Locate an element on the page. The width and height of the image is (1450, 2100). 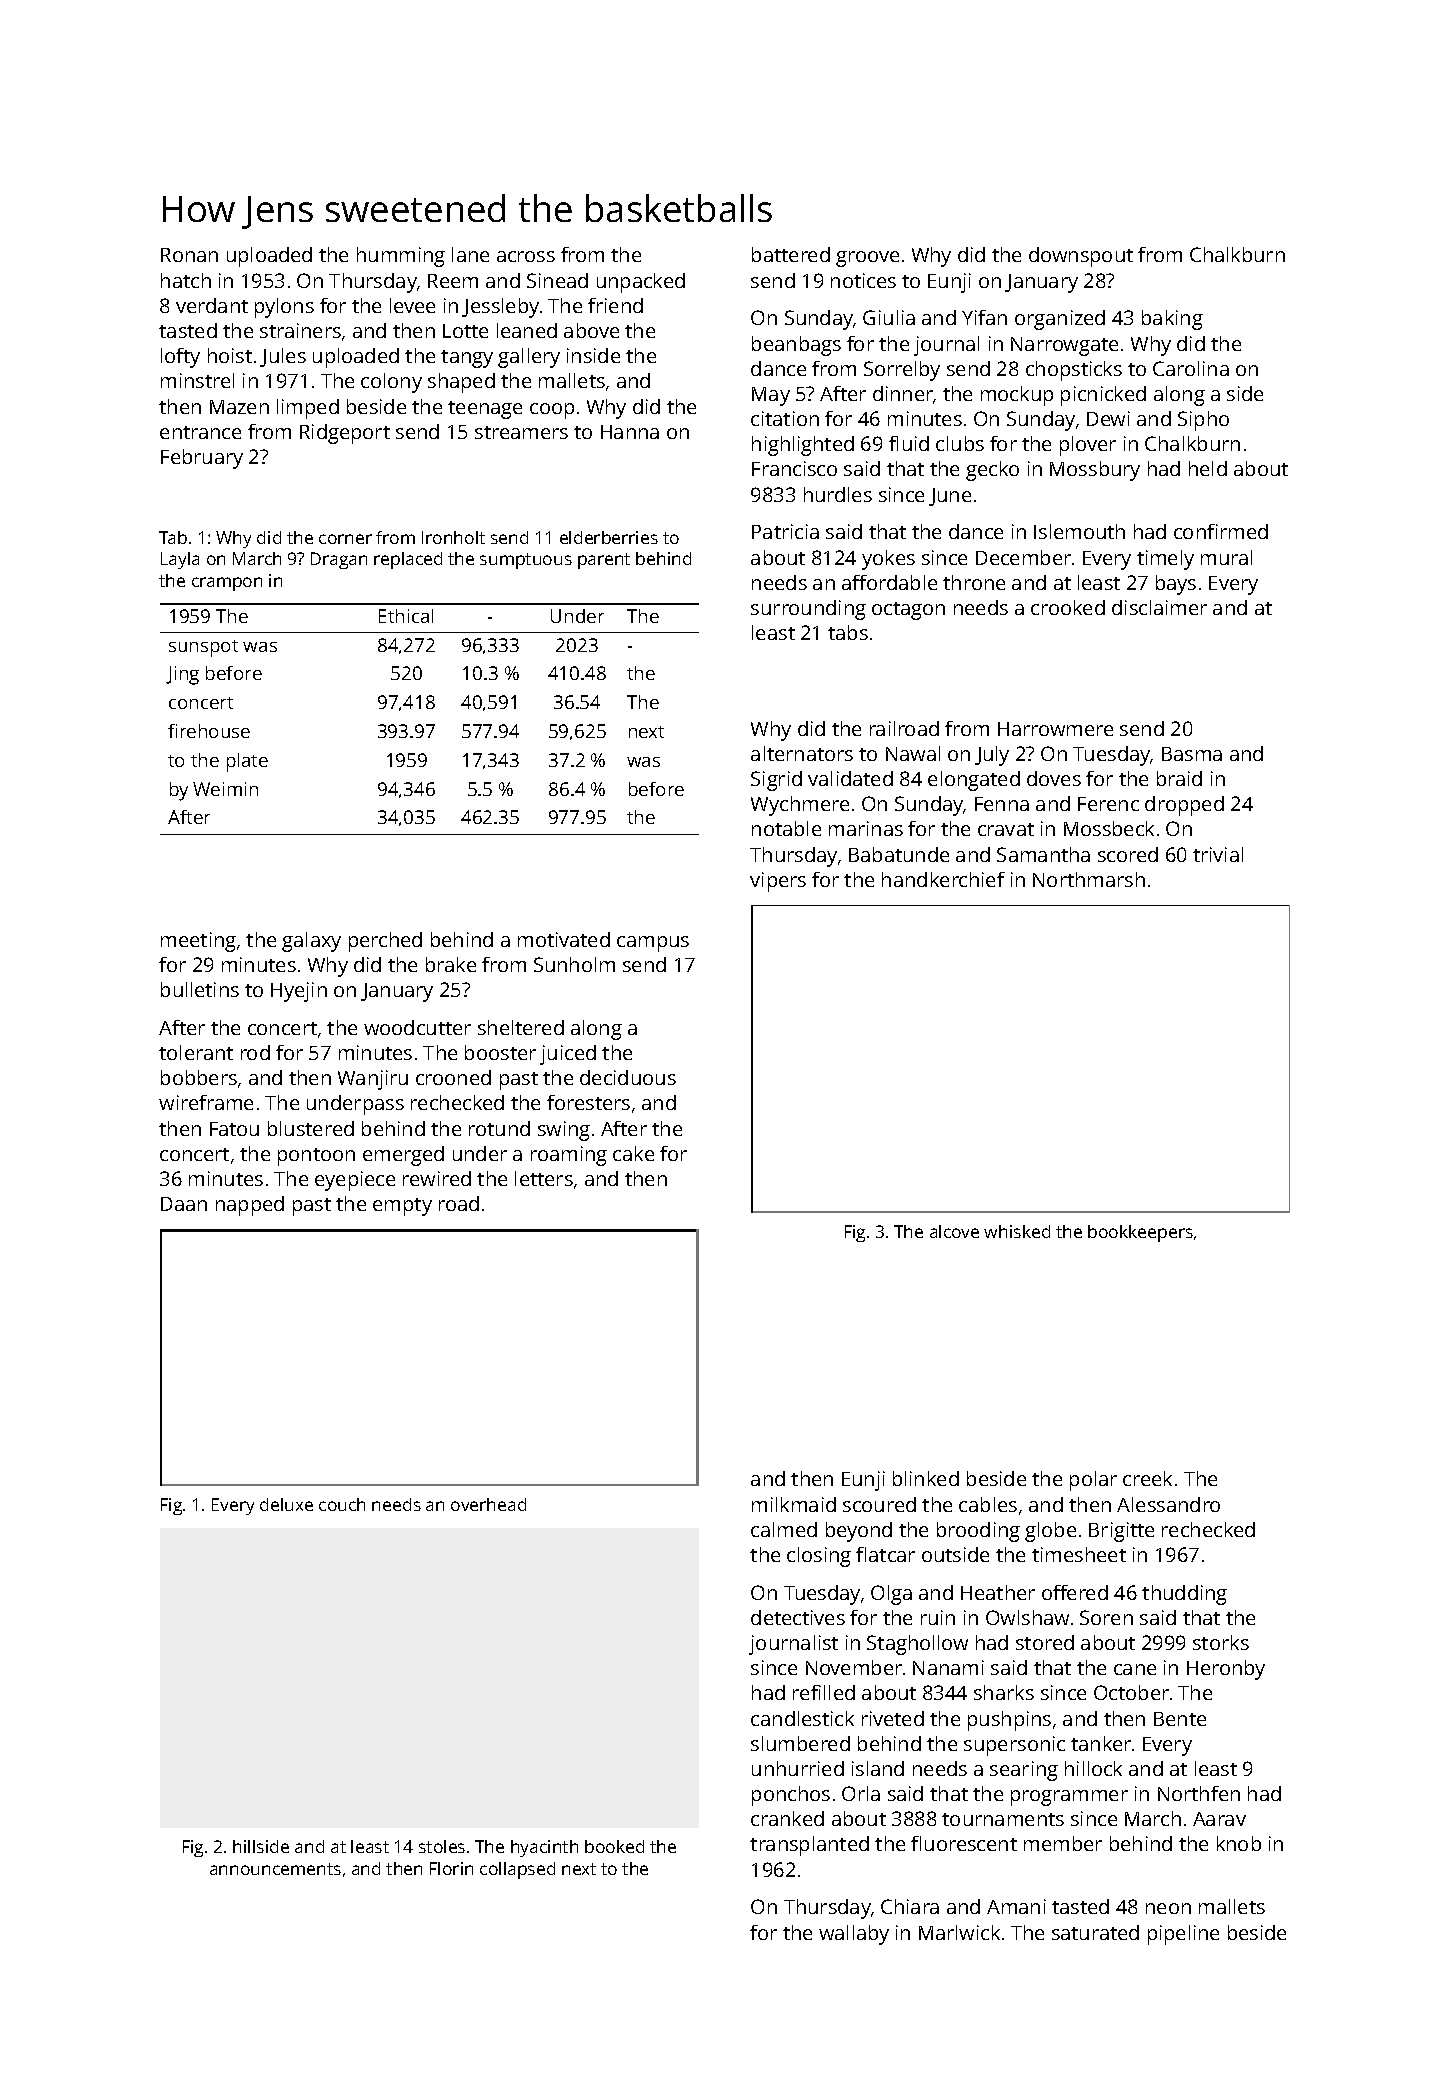
battered is located at coordinates (791, 254).
